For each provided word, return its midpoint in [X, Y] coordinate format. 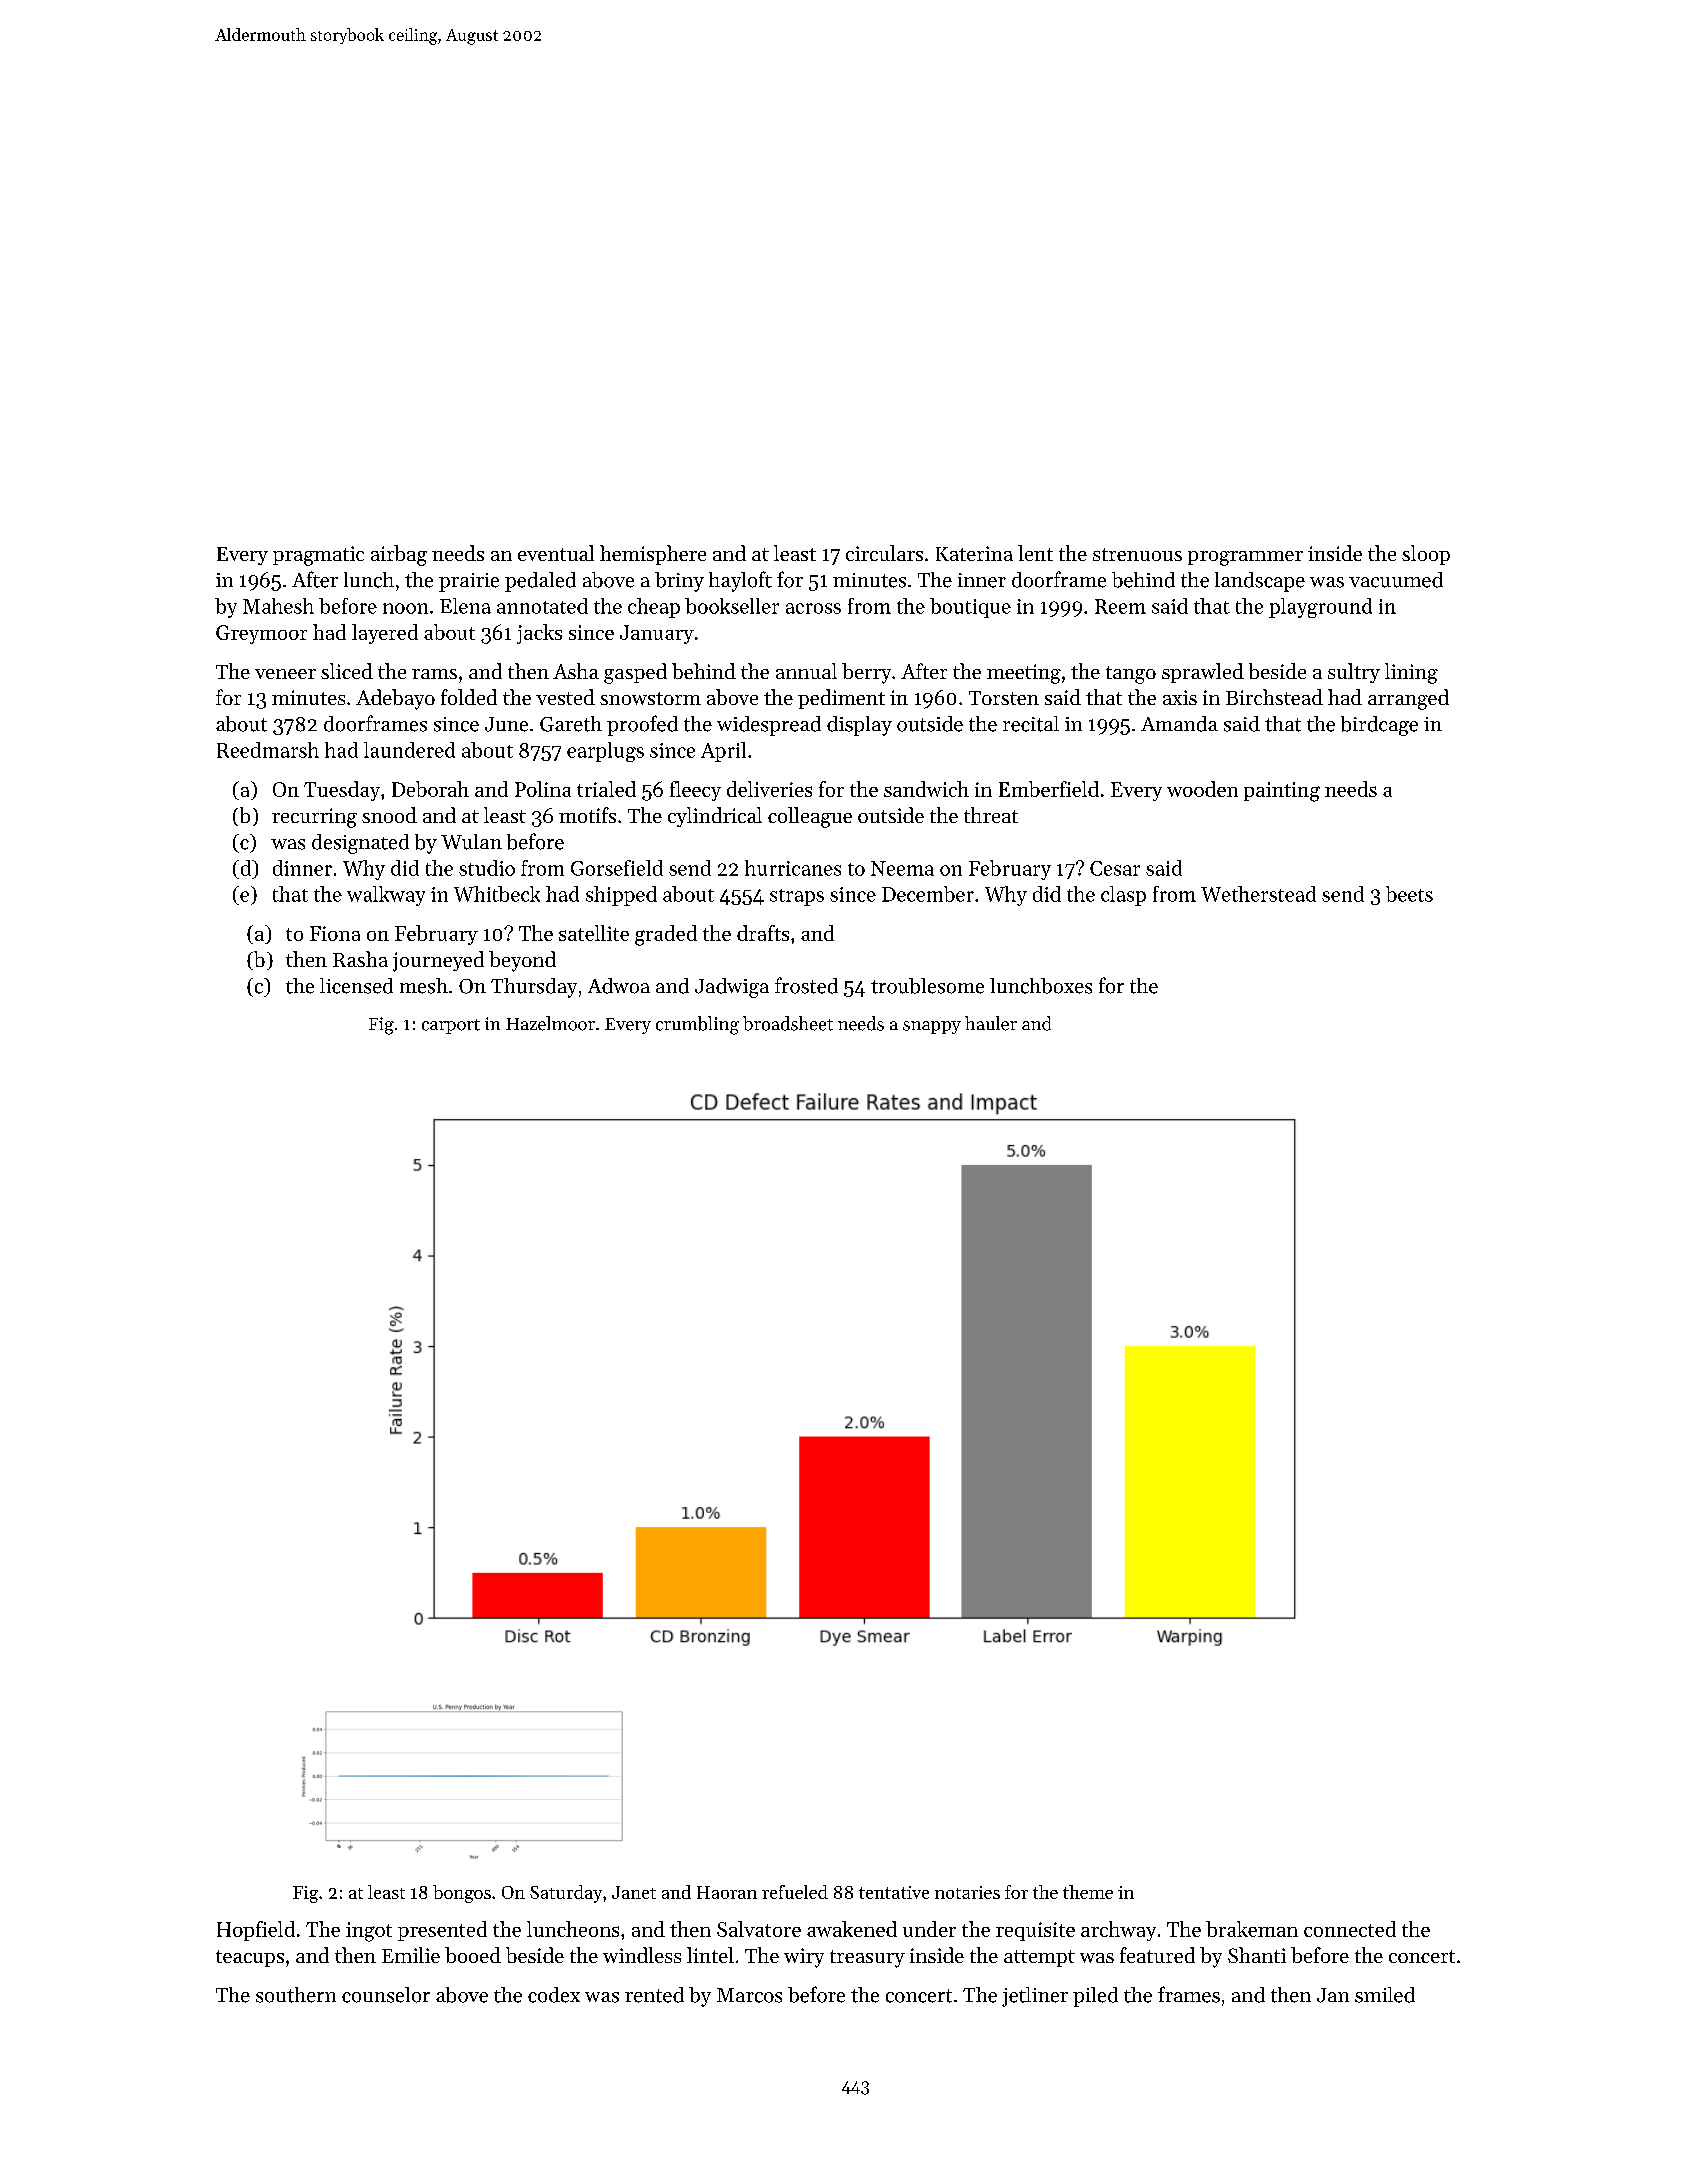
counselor [386, 1995]
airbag [399, 555]
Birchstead [1274, 697]
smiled [1385, 1995]
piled [1095, 1997]
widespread [769, 726]
